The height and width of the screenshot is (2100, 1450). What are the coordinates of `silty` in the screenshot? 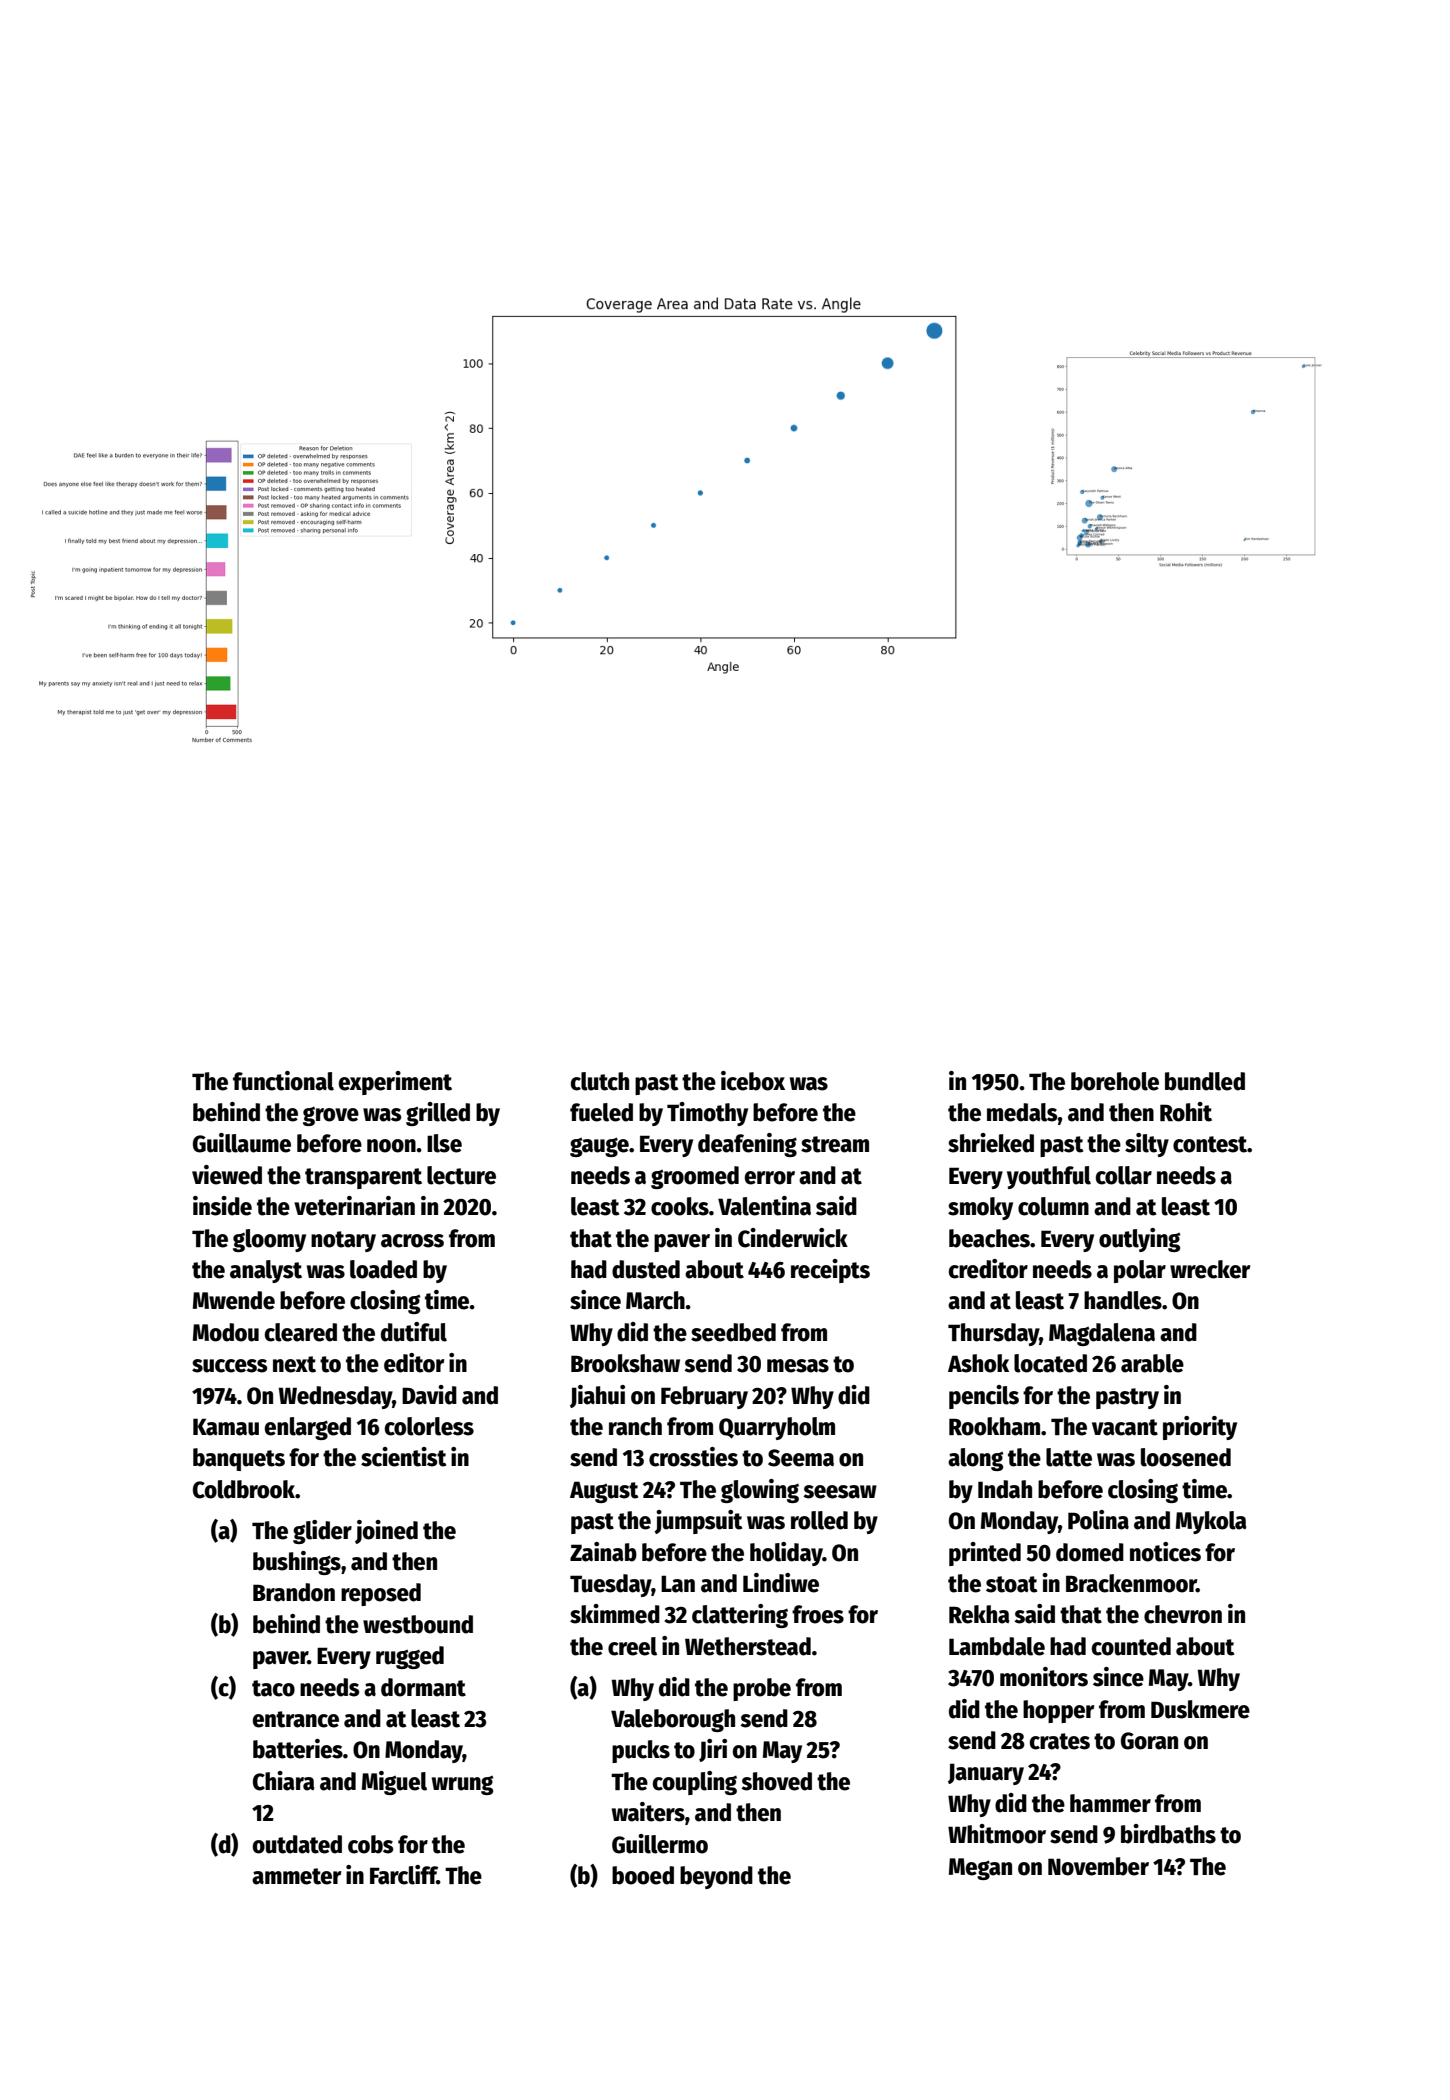 It's located at (1147, 1145).
